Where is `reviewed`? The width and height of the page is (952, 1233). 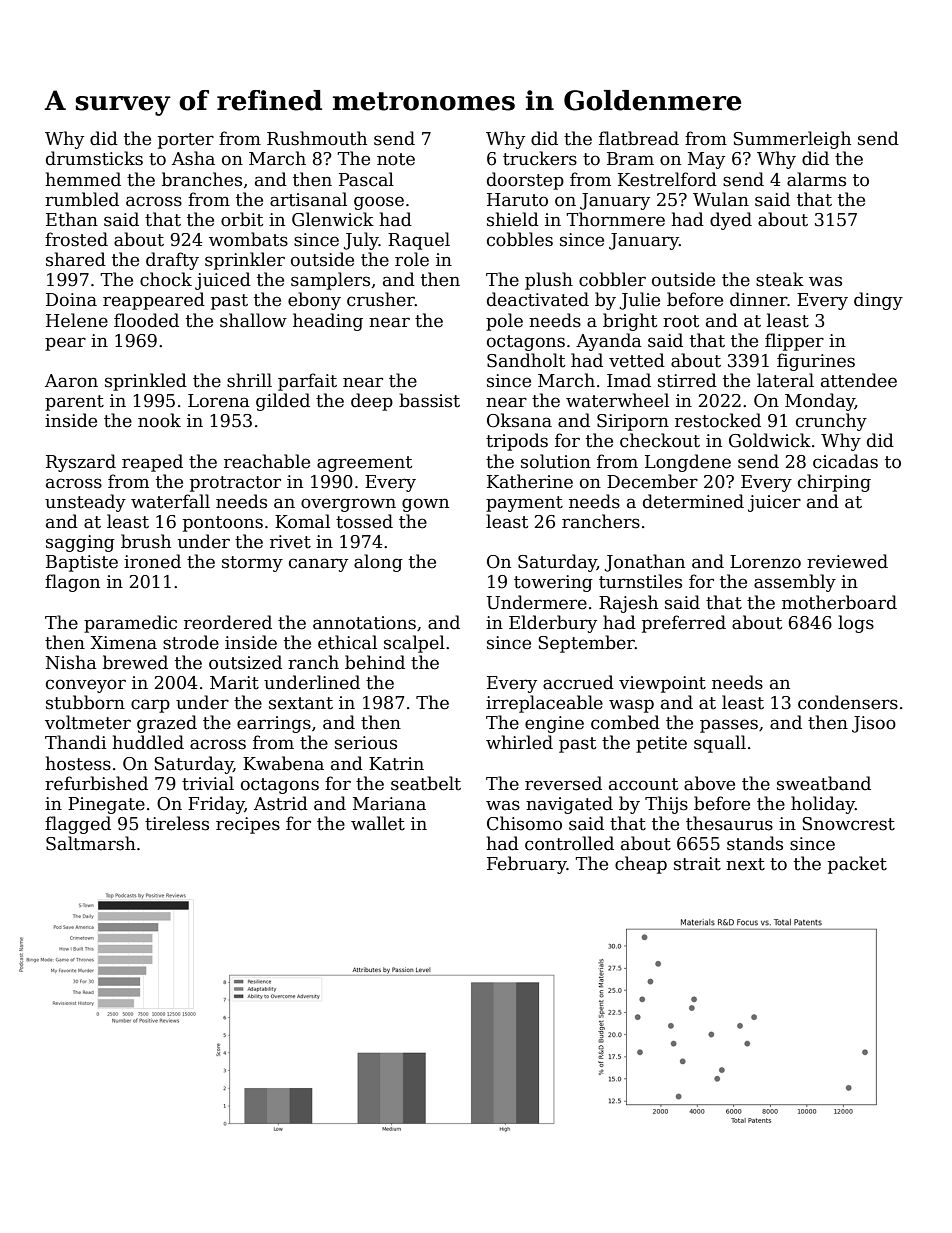
reviewed is located at coordinates (847, 561).
